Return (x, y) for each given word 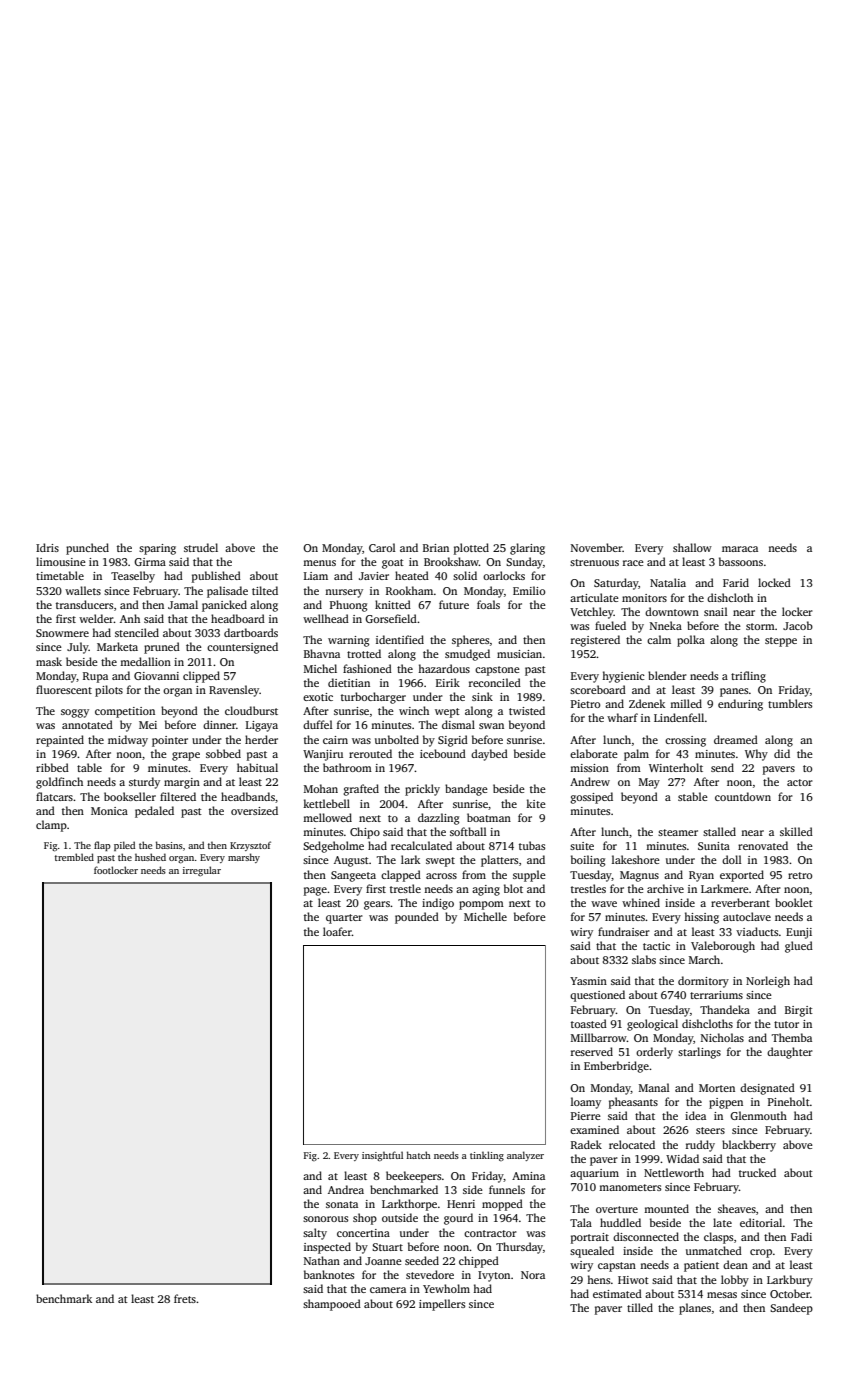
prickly (422, 790)
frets (185, 1298)
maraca (740, 549)
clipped (201, 677)
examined (594, 1129)
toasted (589, 1023)
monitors (644, 598)
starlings (699, 1053)
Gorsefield (391, 618)
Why (756, 755)
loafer (337, 931)
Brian (436, 548)
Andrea (346, 1189)
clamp (51, 826)
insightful (382, 1156)
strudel (201, 547)
